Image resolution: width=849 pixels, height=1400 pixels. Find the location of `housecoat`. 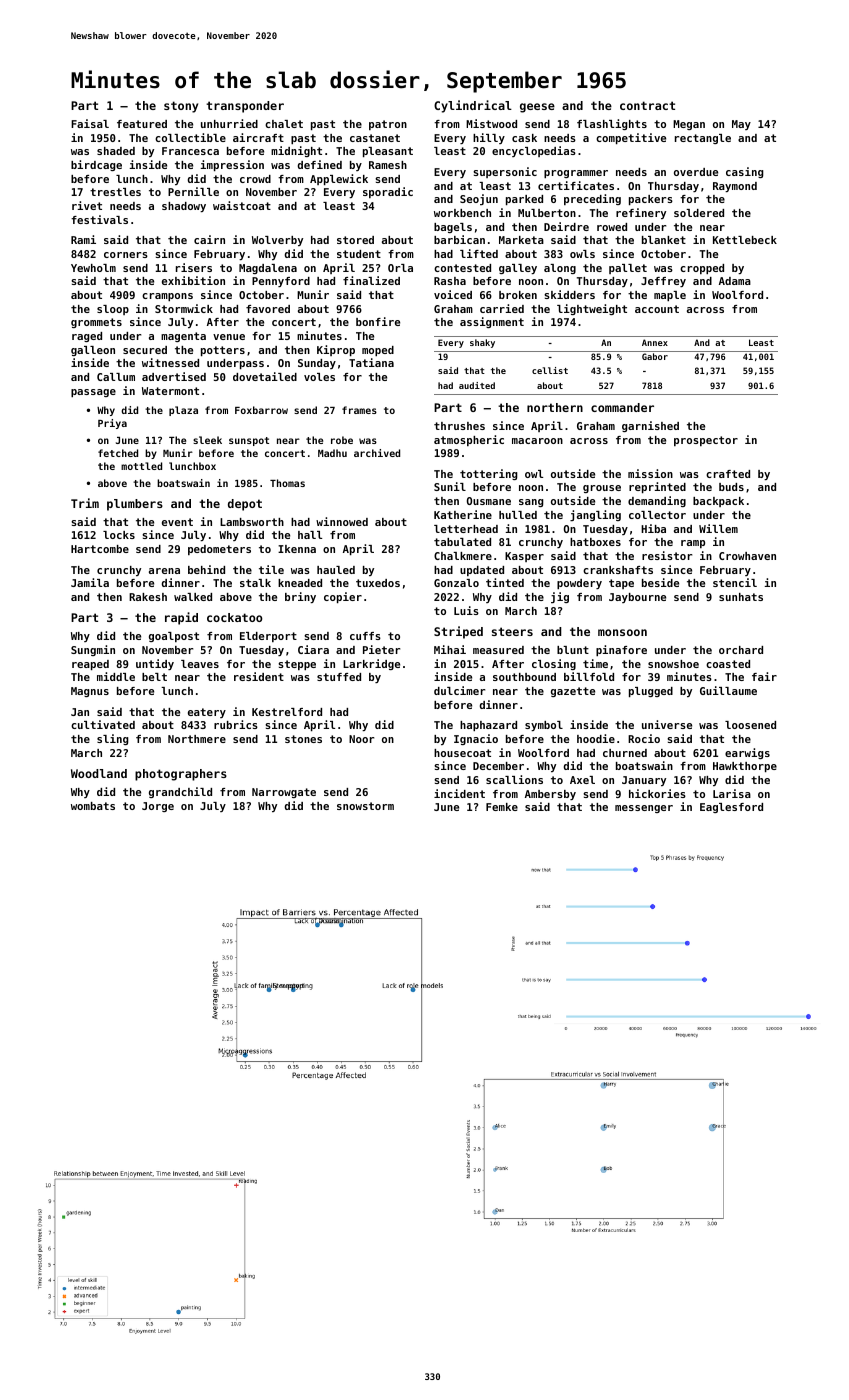

housecoat is located at coordinates (462, 753).
